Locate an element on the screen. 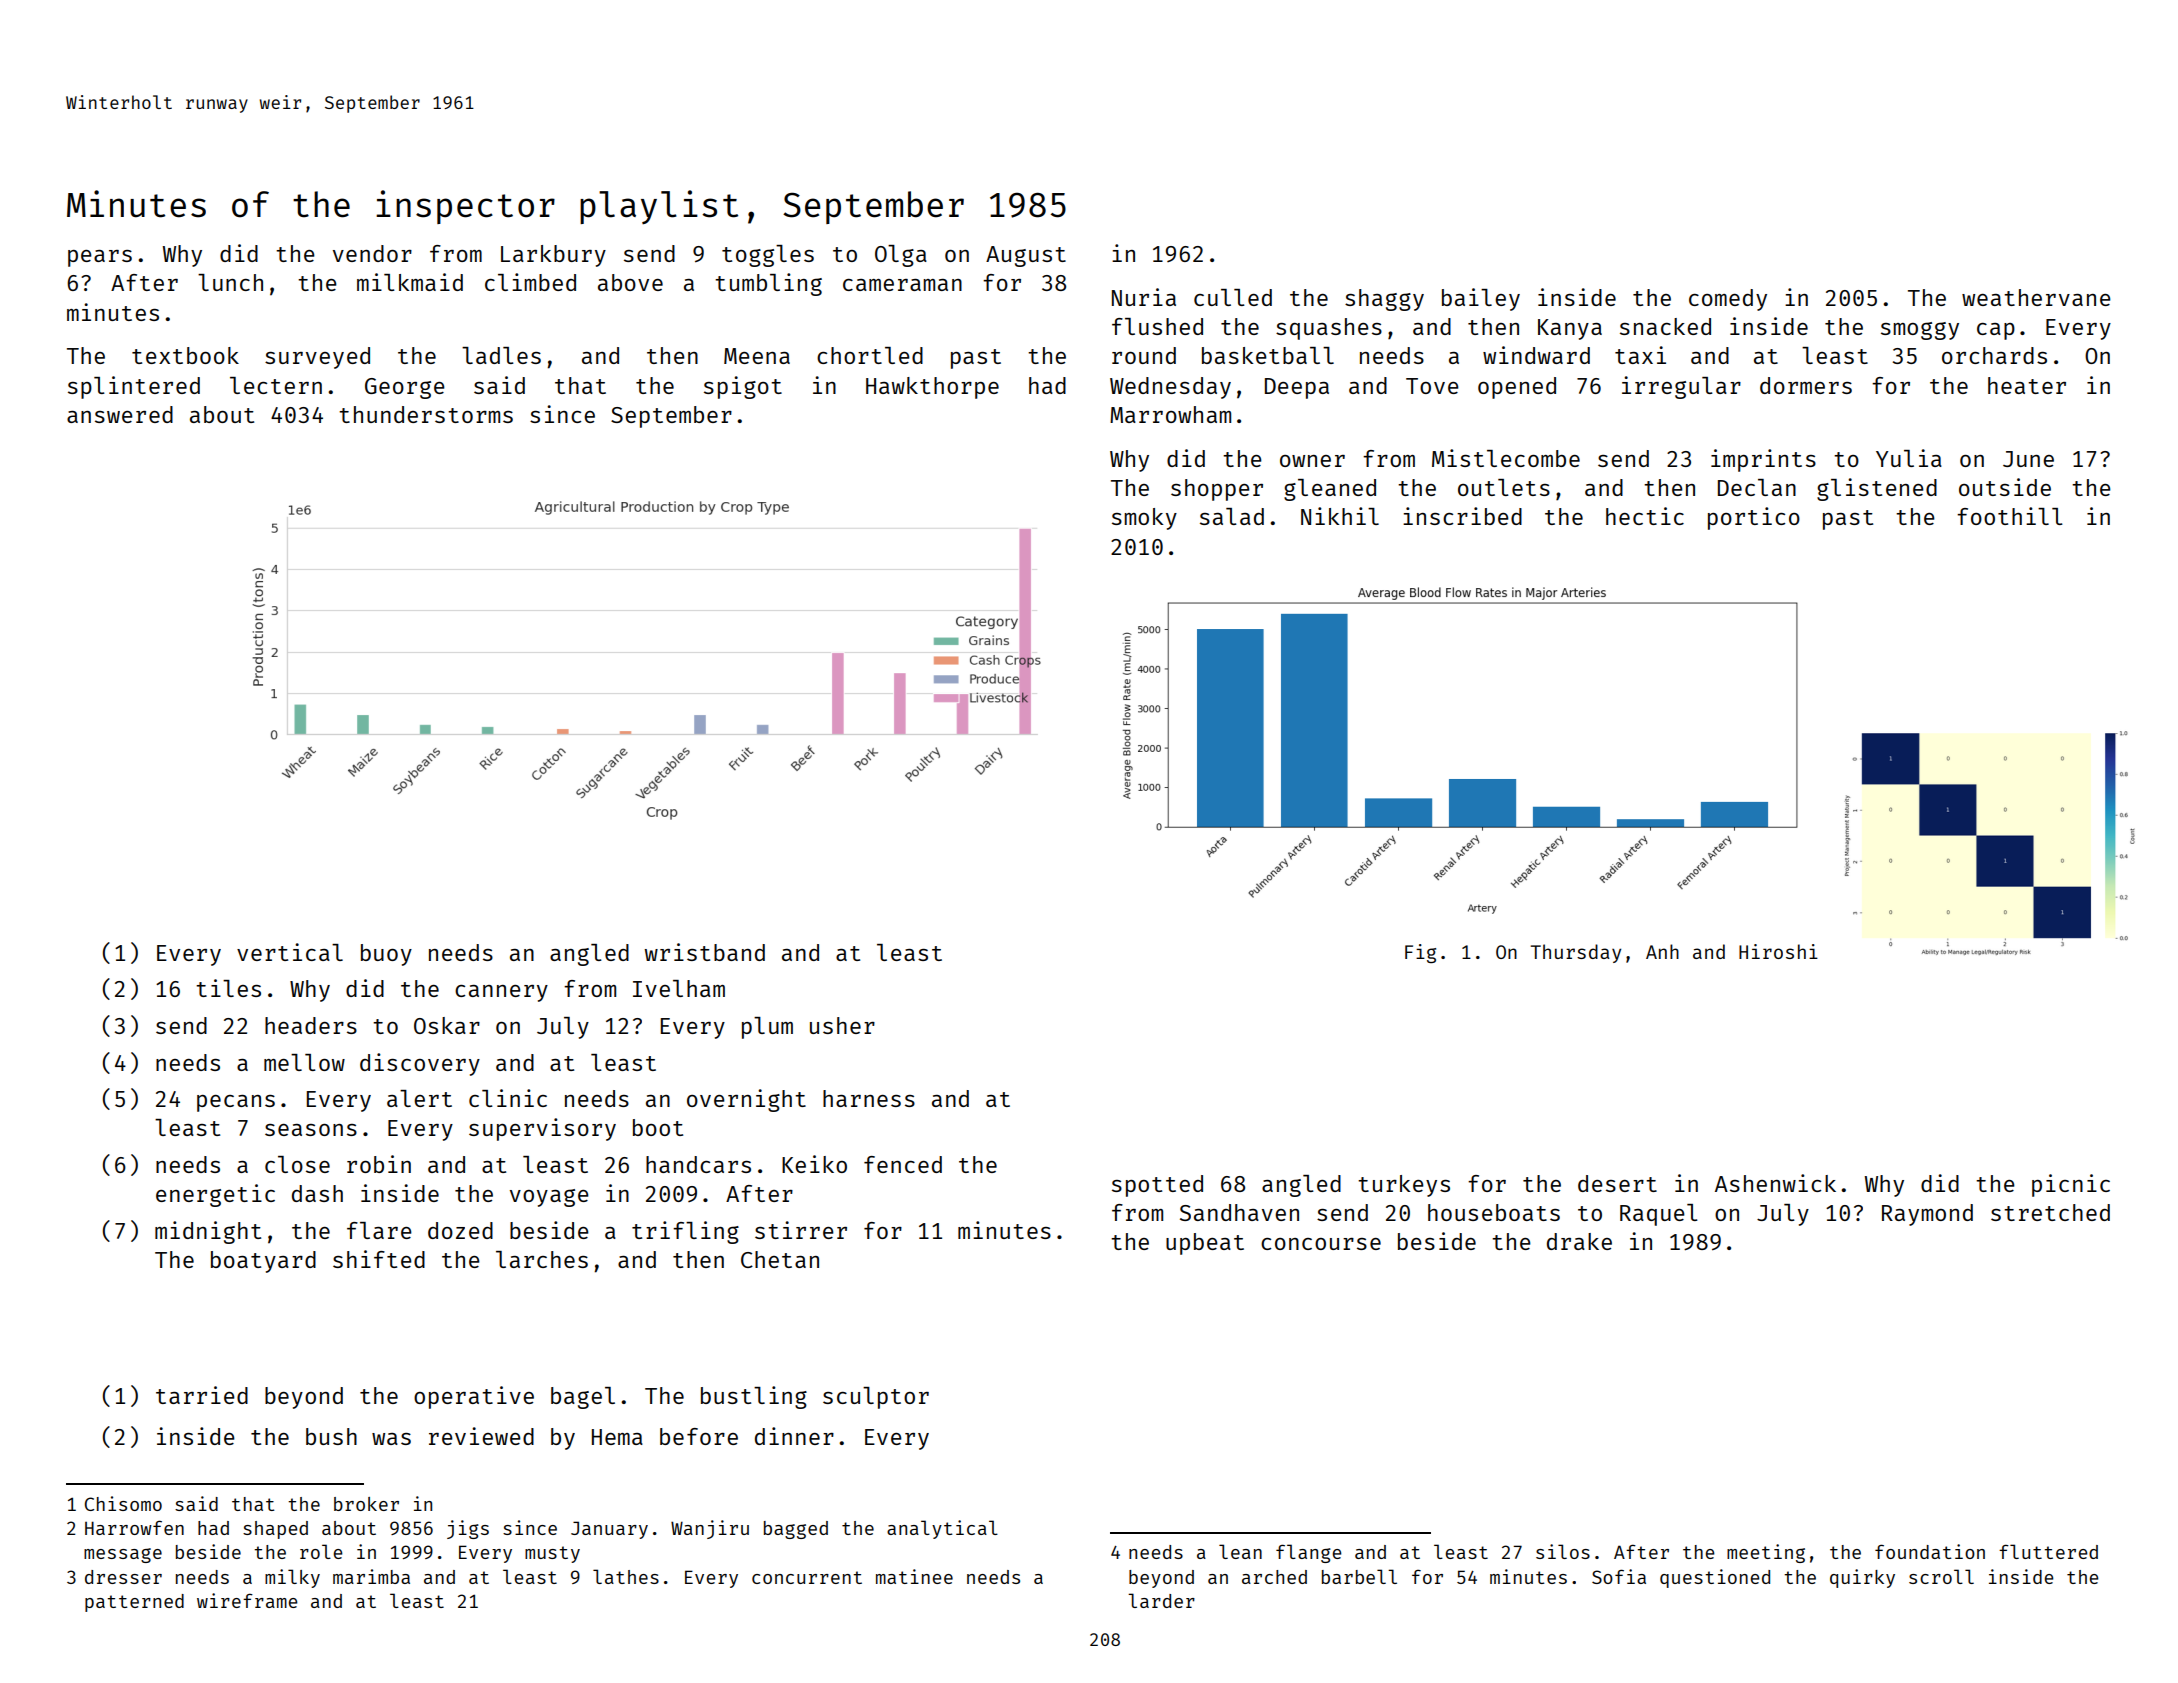 The image size is (2178, 1683). irregular is located at coordinates (1681, 387).
